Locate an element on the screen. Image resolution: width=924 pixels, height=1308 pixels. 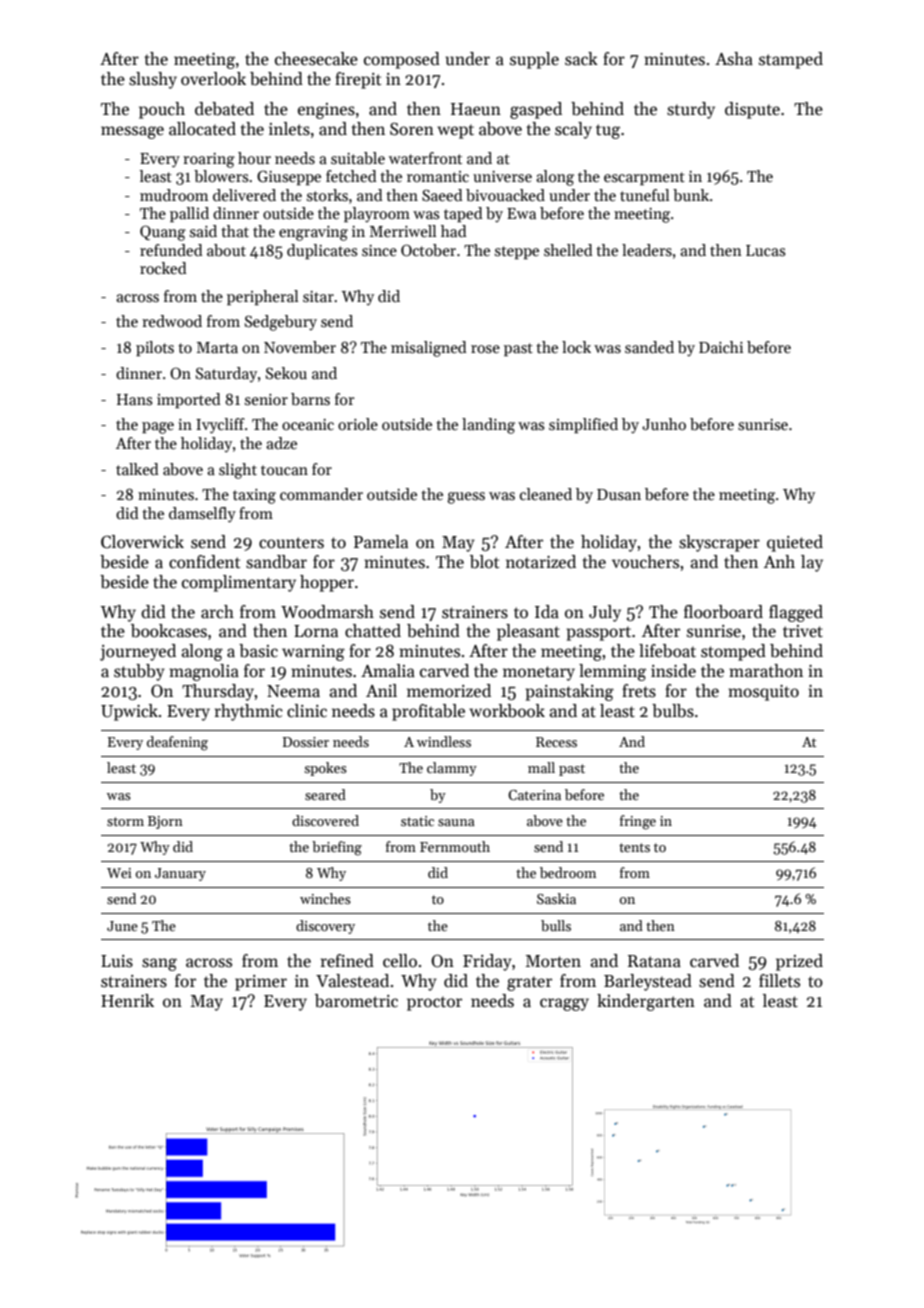
winches is located at coordinates (325, 898).
